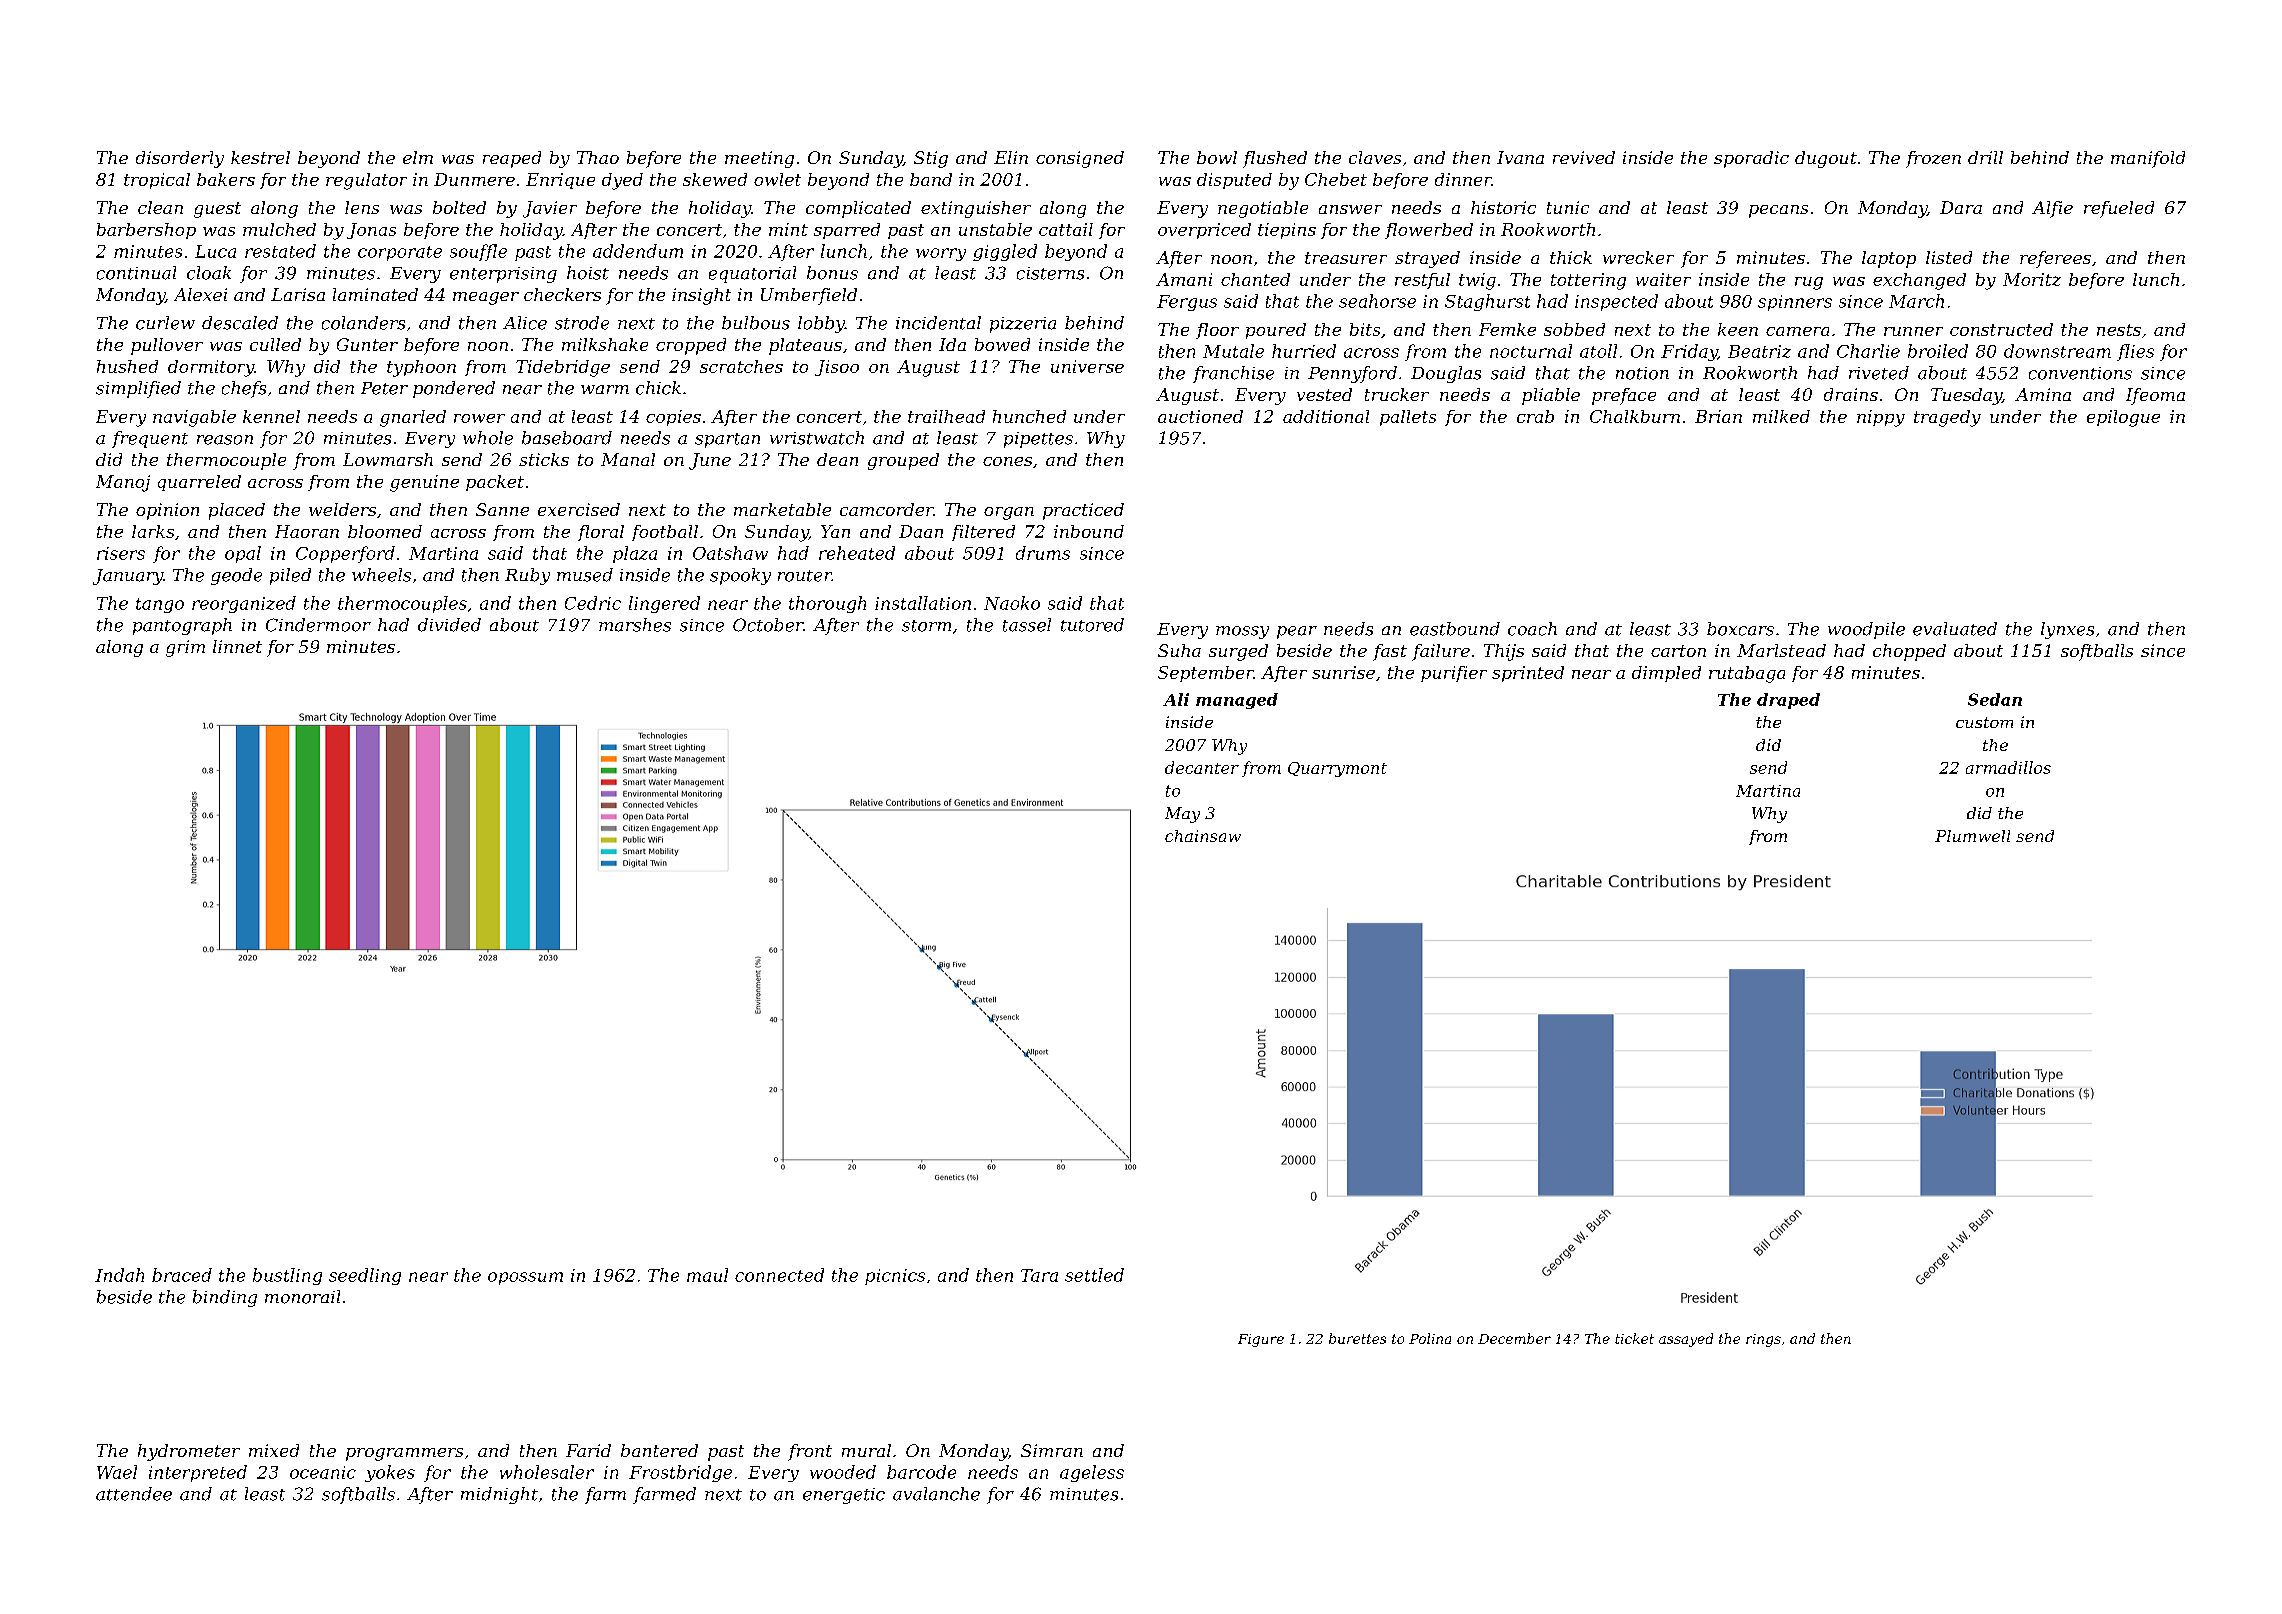  What do you see at coordinates (1985, 157) in the screenshot?
I see `drill` at bounding box center [1985, 157].
